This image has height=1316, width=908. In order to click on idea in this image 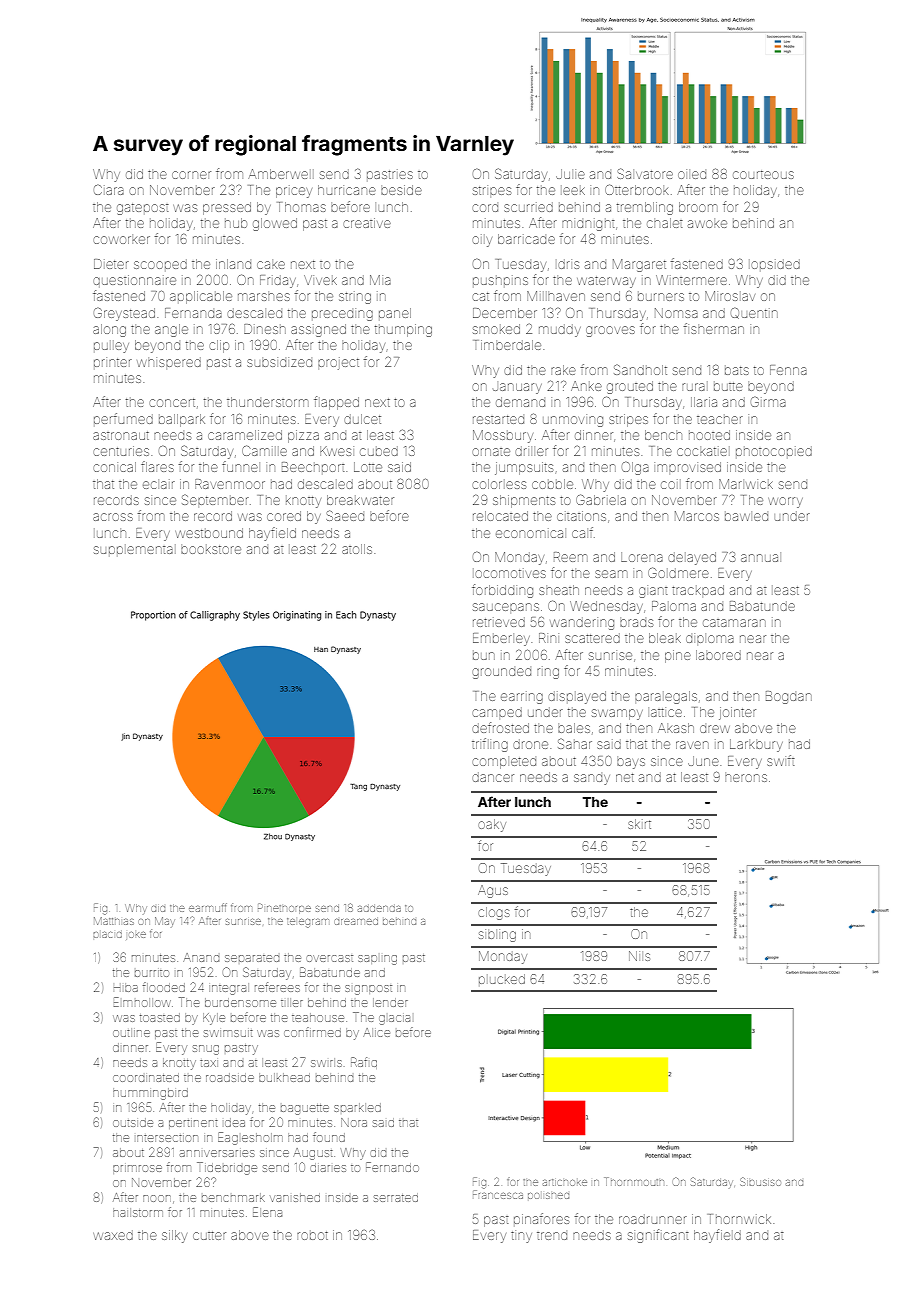, I will do `click(235, 1122)`.
